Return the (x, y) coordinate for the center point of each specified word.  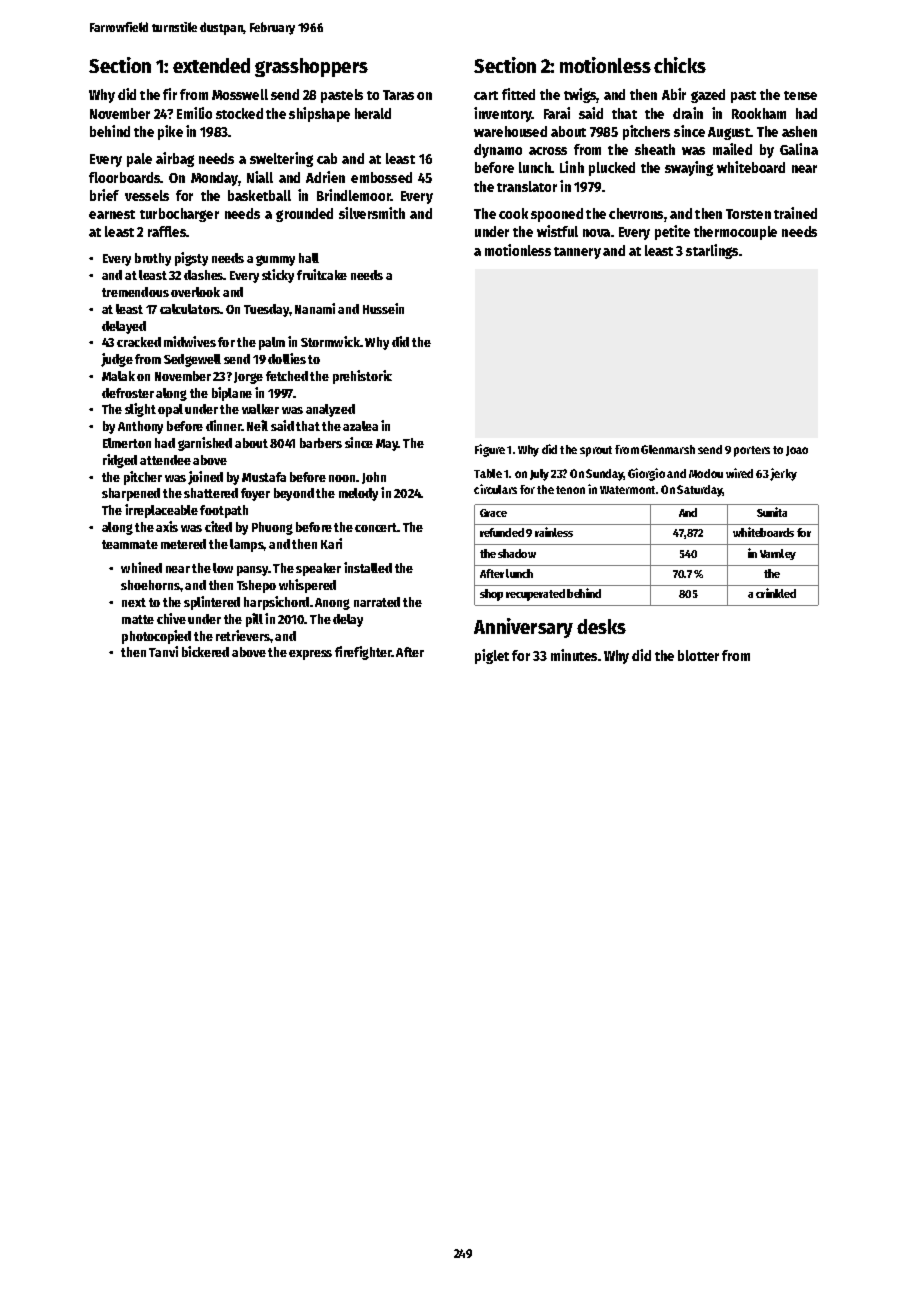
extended (211, 65)
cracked (139, 342)
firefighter (363, 653)
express (310, 655)
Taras (398, 95)
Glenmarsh (668, 449)
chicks (680, 65)
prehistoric (362, 377)
